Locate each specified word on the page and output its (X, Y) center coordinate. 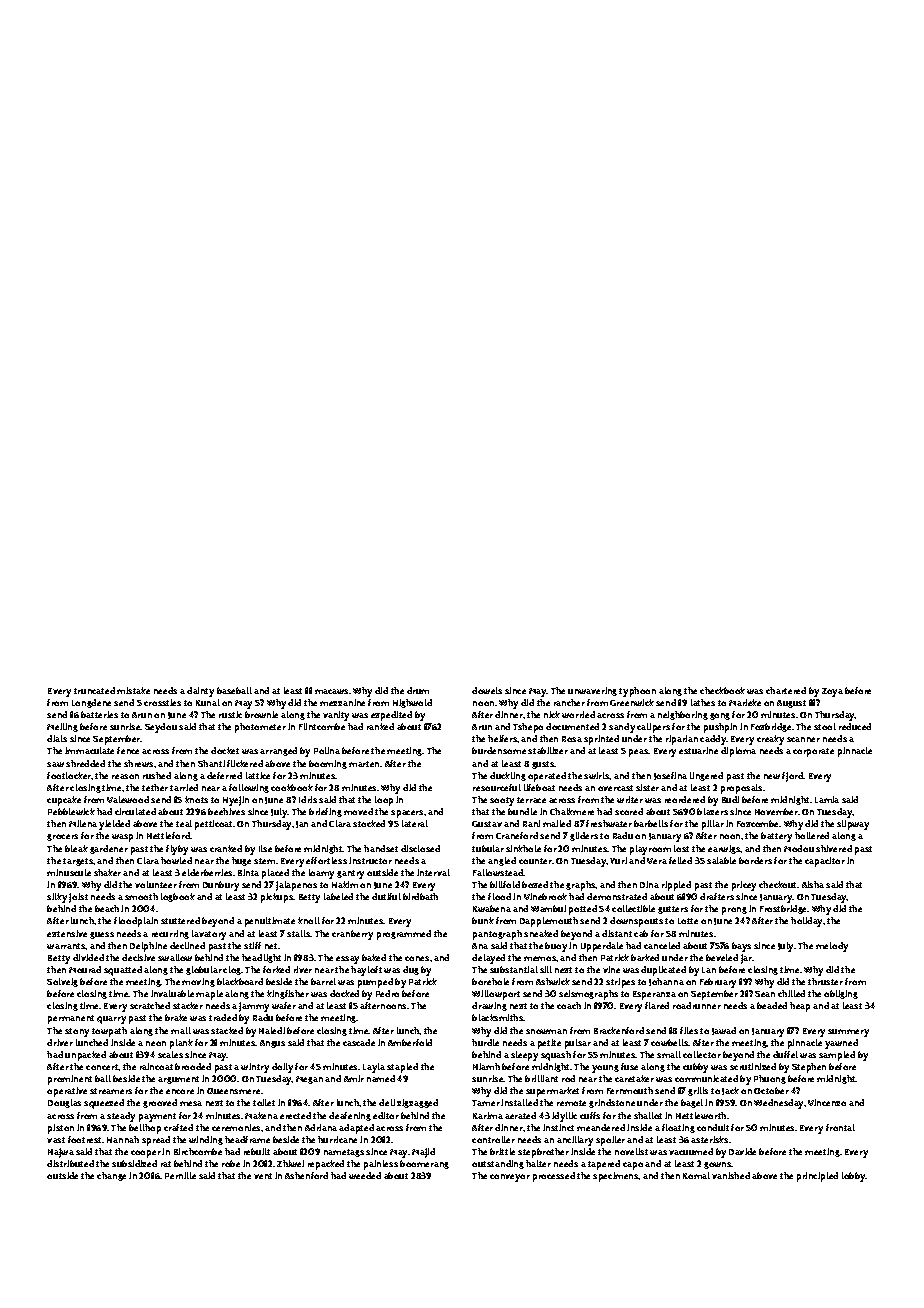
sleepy (524, 1056)
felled (680, 860)
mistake (133, 690)
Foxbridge (771, 727)
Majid (423, 1153)
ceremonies (236, 1127)
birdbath (420, 896)
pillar (713, 825)
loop (384, 801)
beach (107, 908)
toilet (264, 1102)
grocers (62, 837)
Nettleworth (701, 1115)
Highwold (412, 703)
